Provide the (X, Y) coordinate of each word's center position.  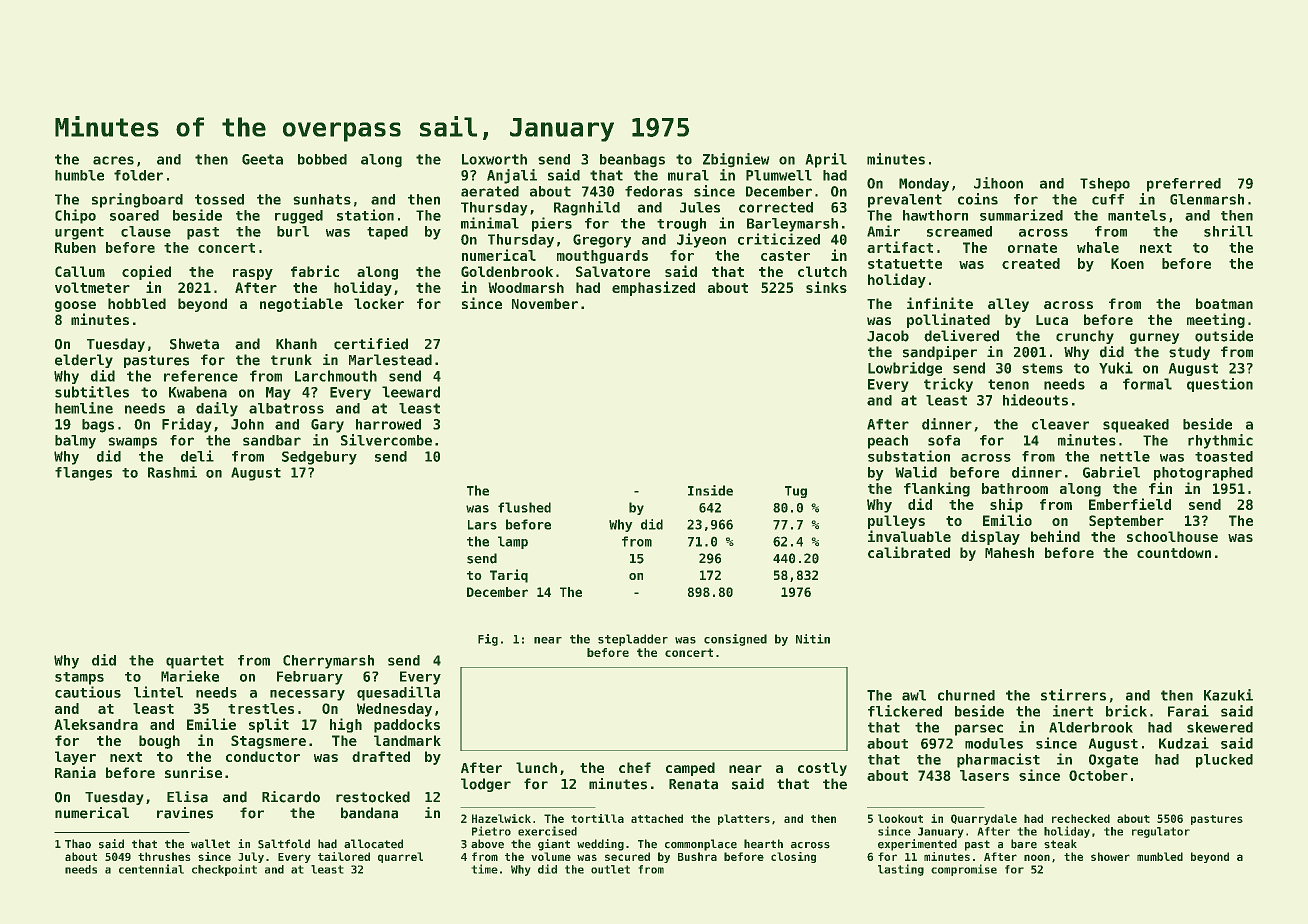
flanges (83, 474)
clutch (822, 271)
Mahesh (1009, 552)
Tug (796, 492)
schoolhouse (1172, 536)
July (251, 857)
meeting (1216, 320)
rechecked (1081, 818)
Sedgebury (319, 458)
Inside (710, 490)
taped (387, 233)
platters (744, 819)
